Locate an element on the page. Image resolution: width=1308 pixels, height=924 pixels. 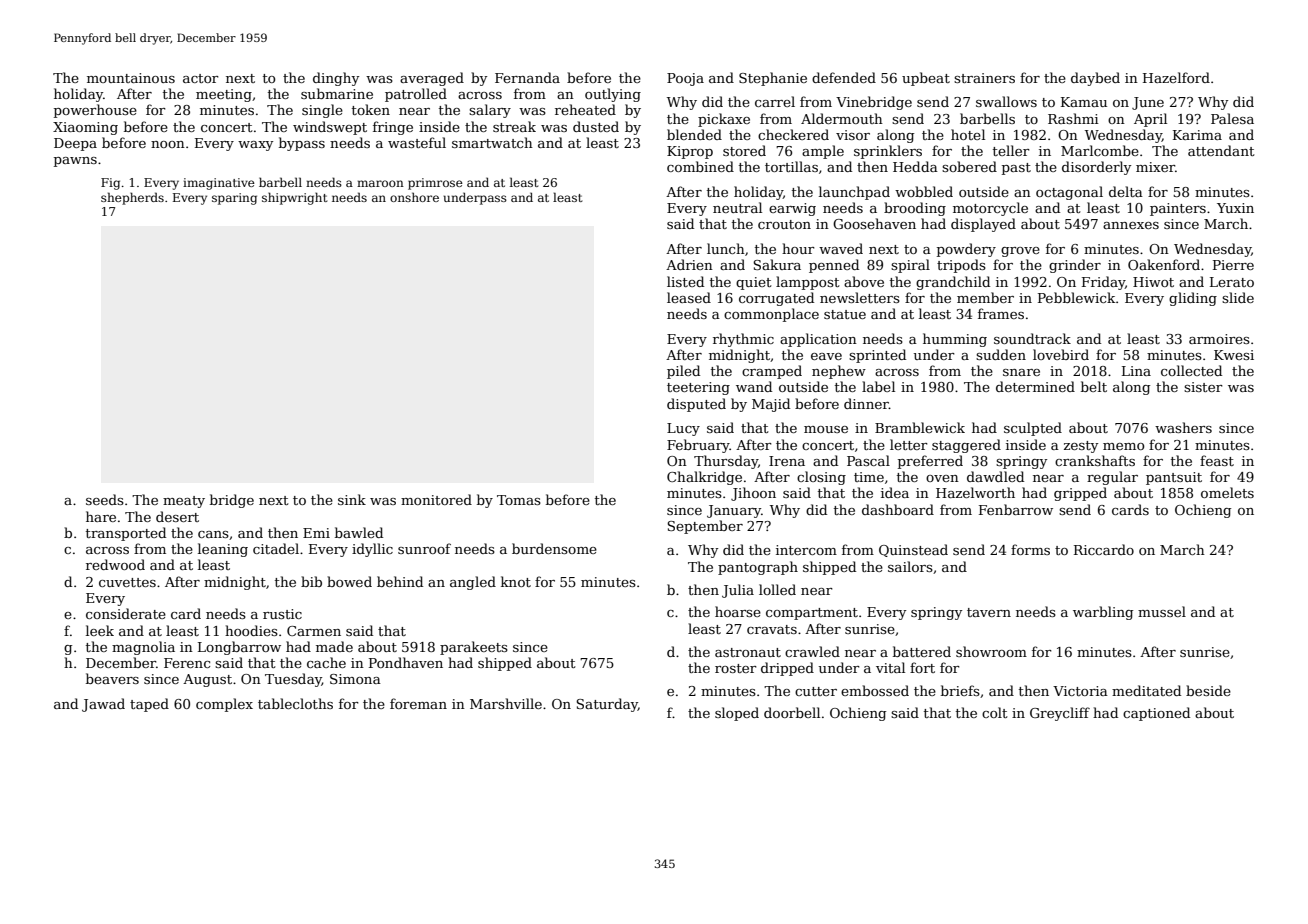
Marshville is located at coordinates (506, 703).
